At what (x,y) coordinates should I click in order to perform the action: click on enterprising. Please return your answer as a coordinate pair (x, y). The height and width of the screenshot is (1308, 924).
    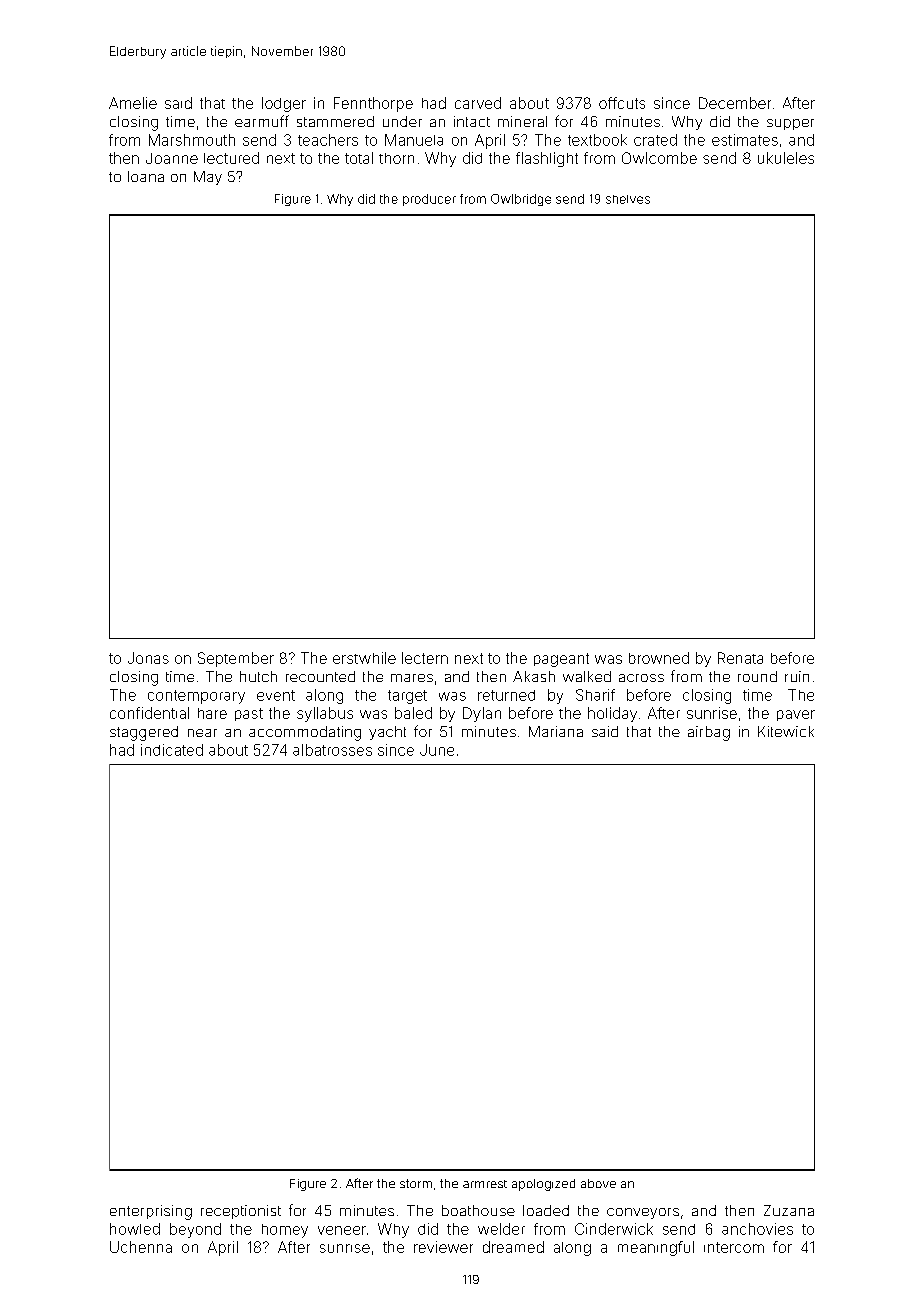
    Looking at the image, I should click on (151, 1212).
